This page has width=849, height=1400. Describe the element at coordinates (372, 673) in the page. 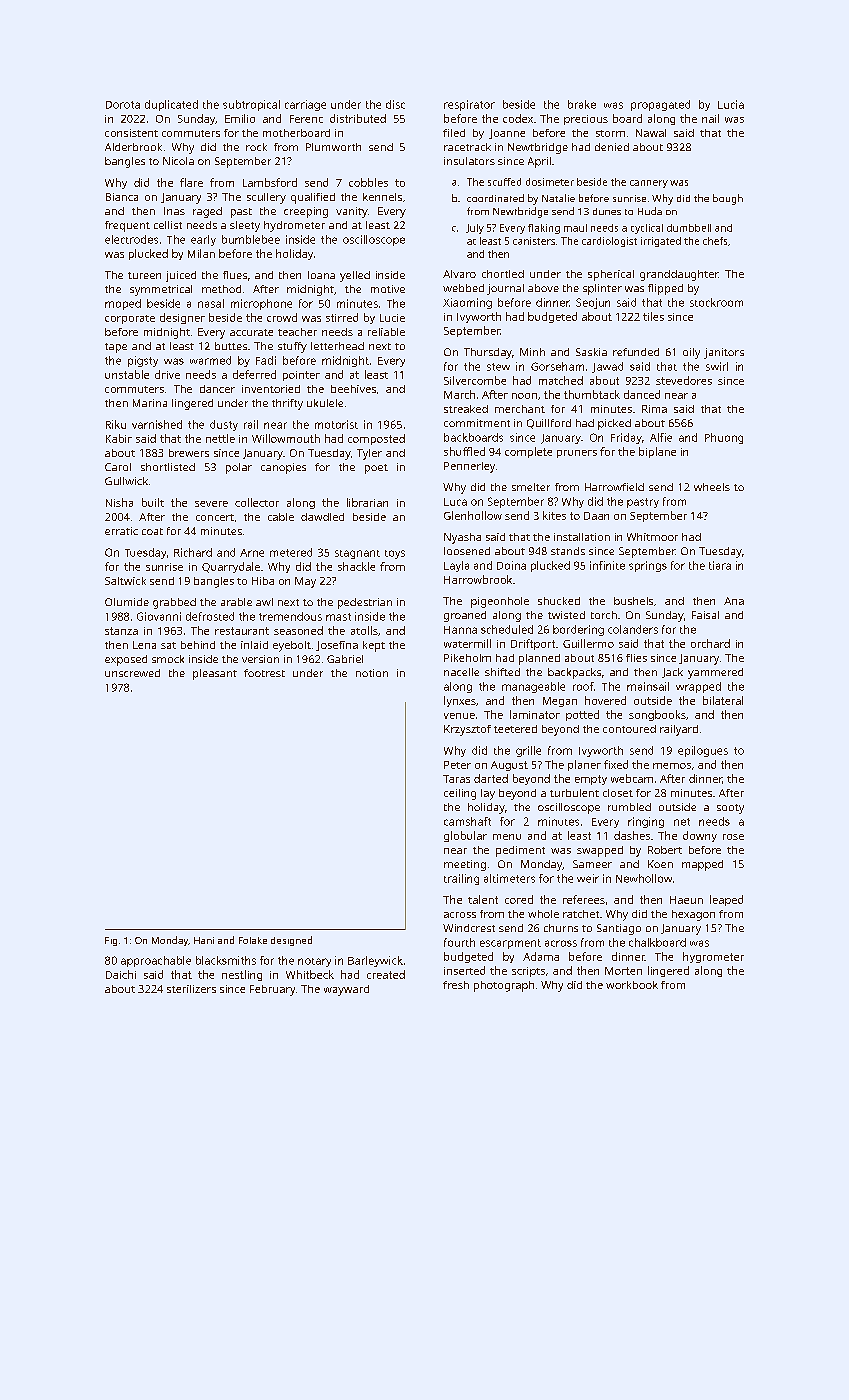

I see `notion` at that location.
